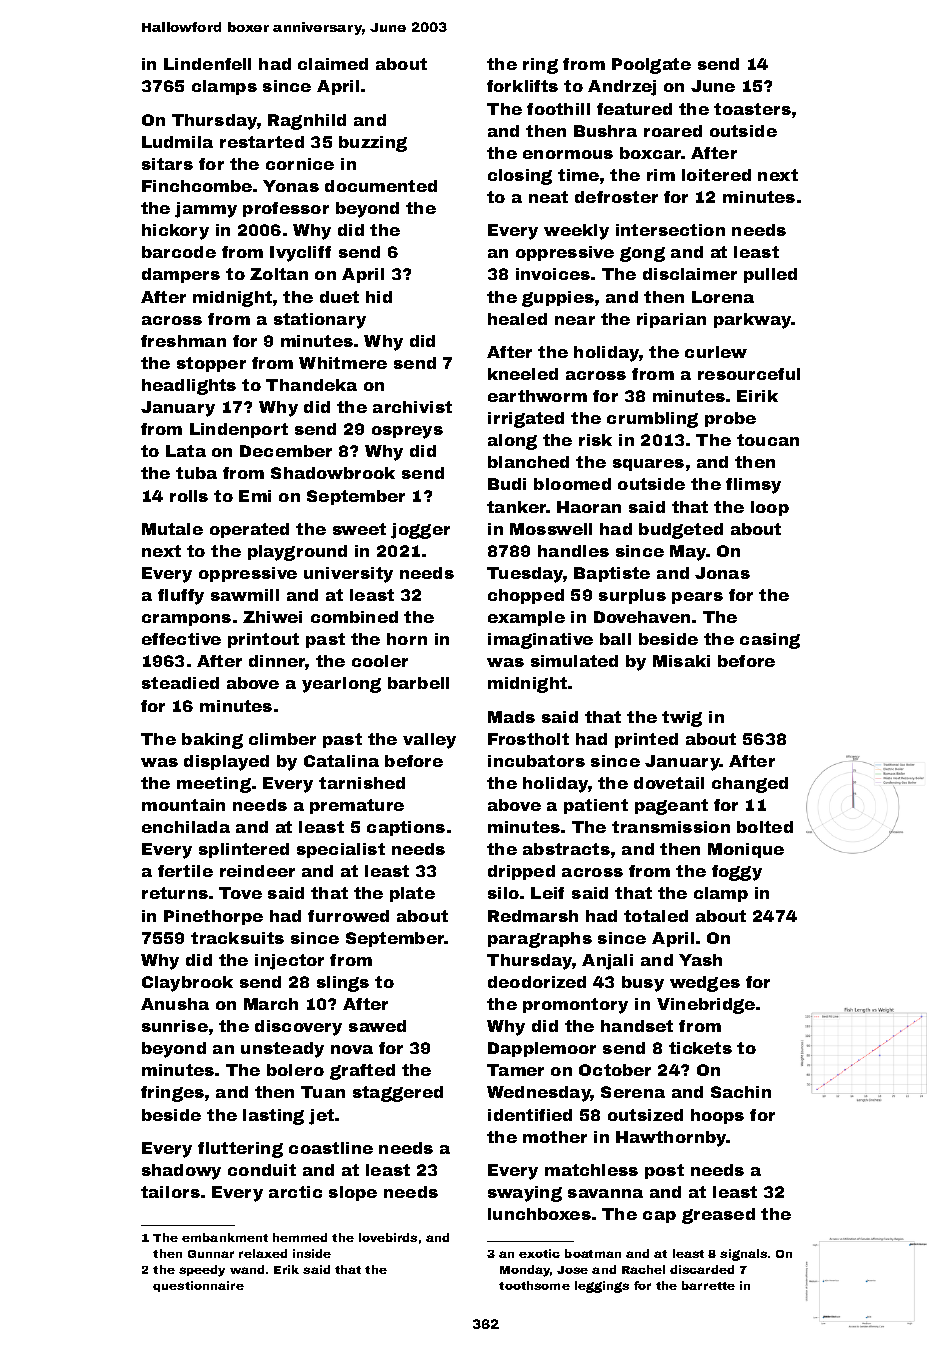  Describe the element at coordinates (615, 639) in the screenshot. I see `ball` at that location.
